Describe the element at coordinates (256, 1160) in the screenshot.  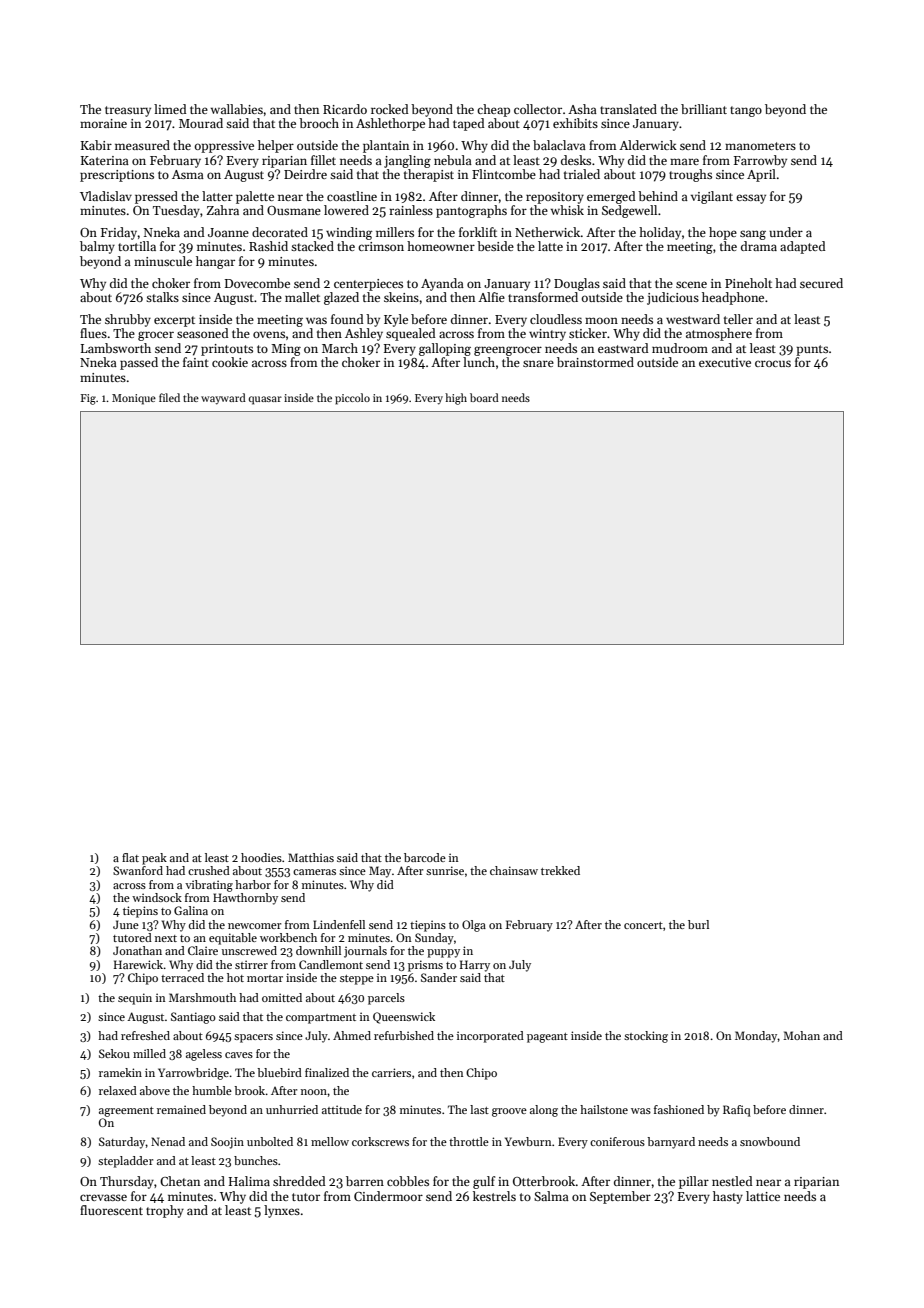
I see `bunches` at that location.
